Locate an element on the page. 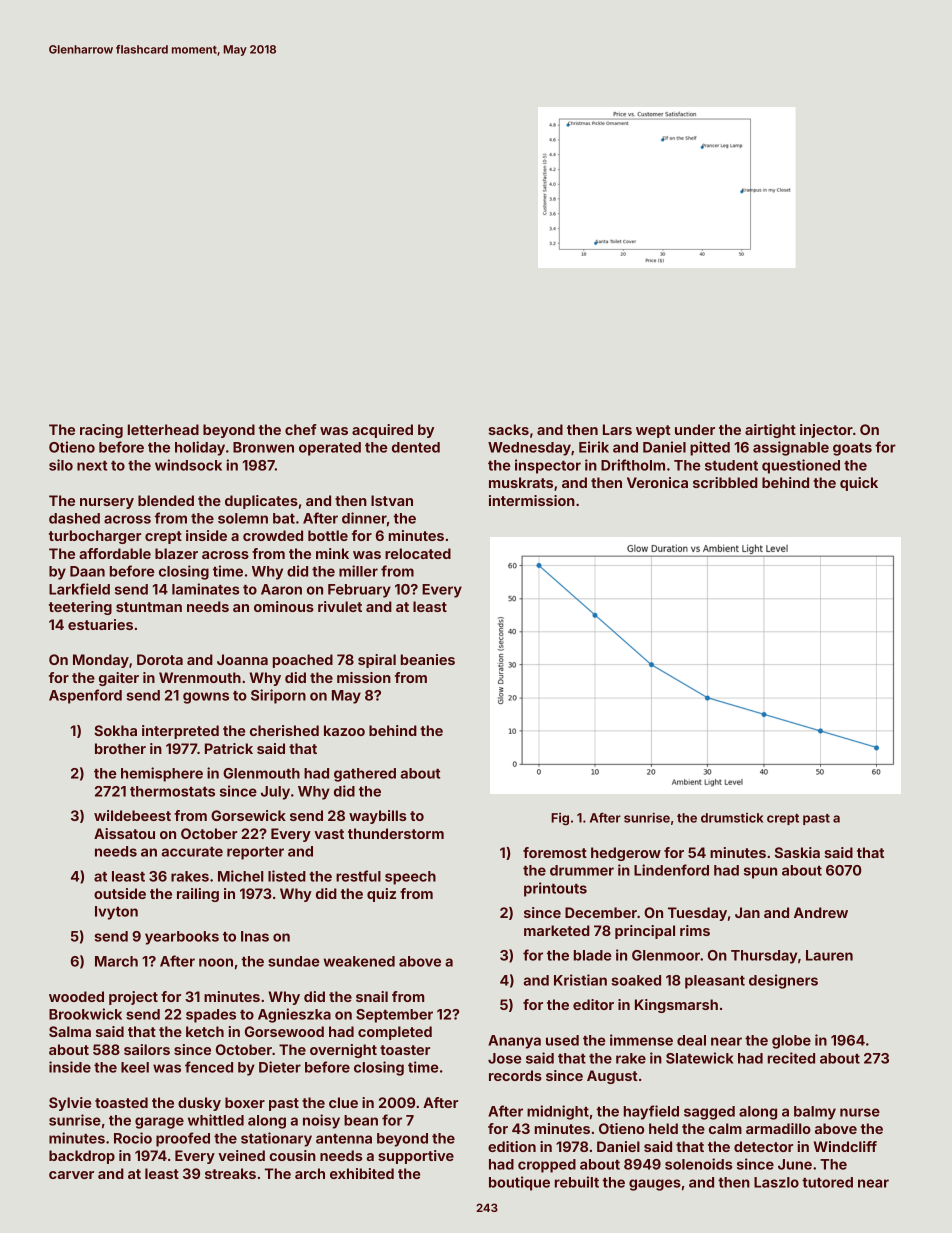 Image resolution: width=952 pixels, height=1233 pixels. quick is located at coordinates (859, 484).
